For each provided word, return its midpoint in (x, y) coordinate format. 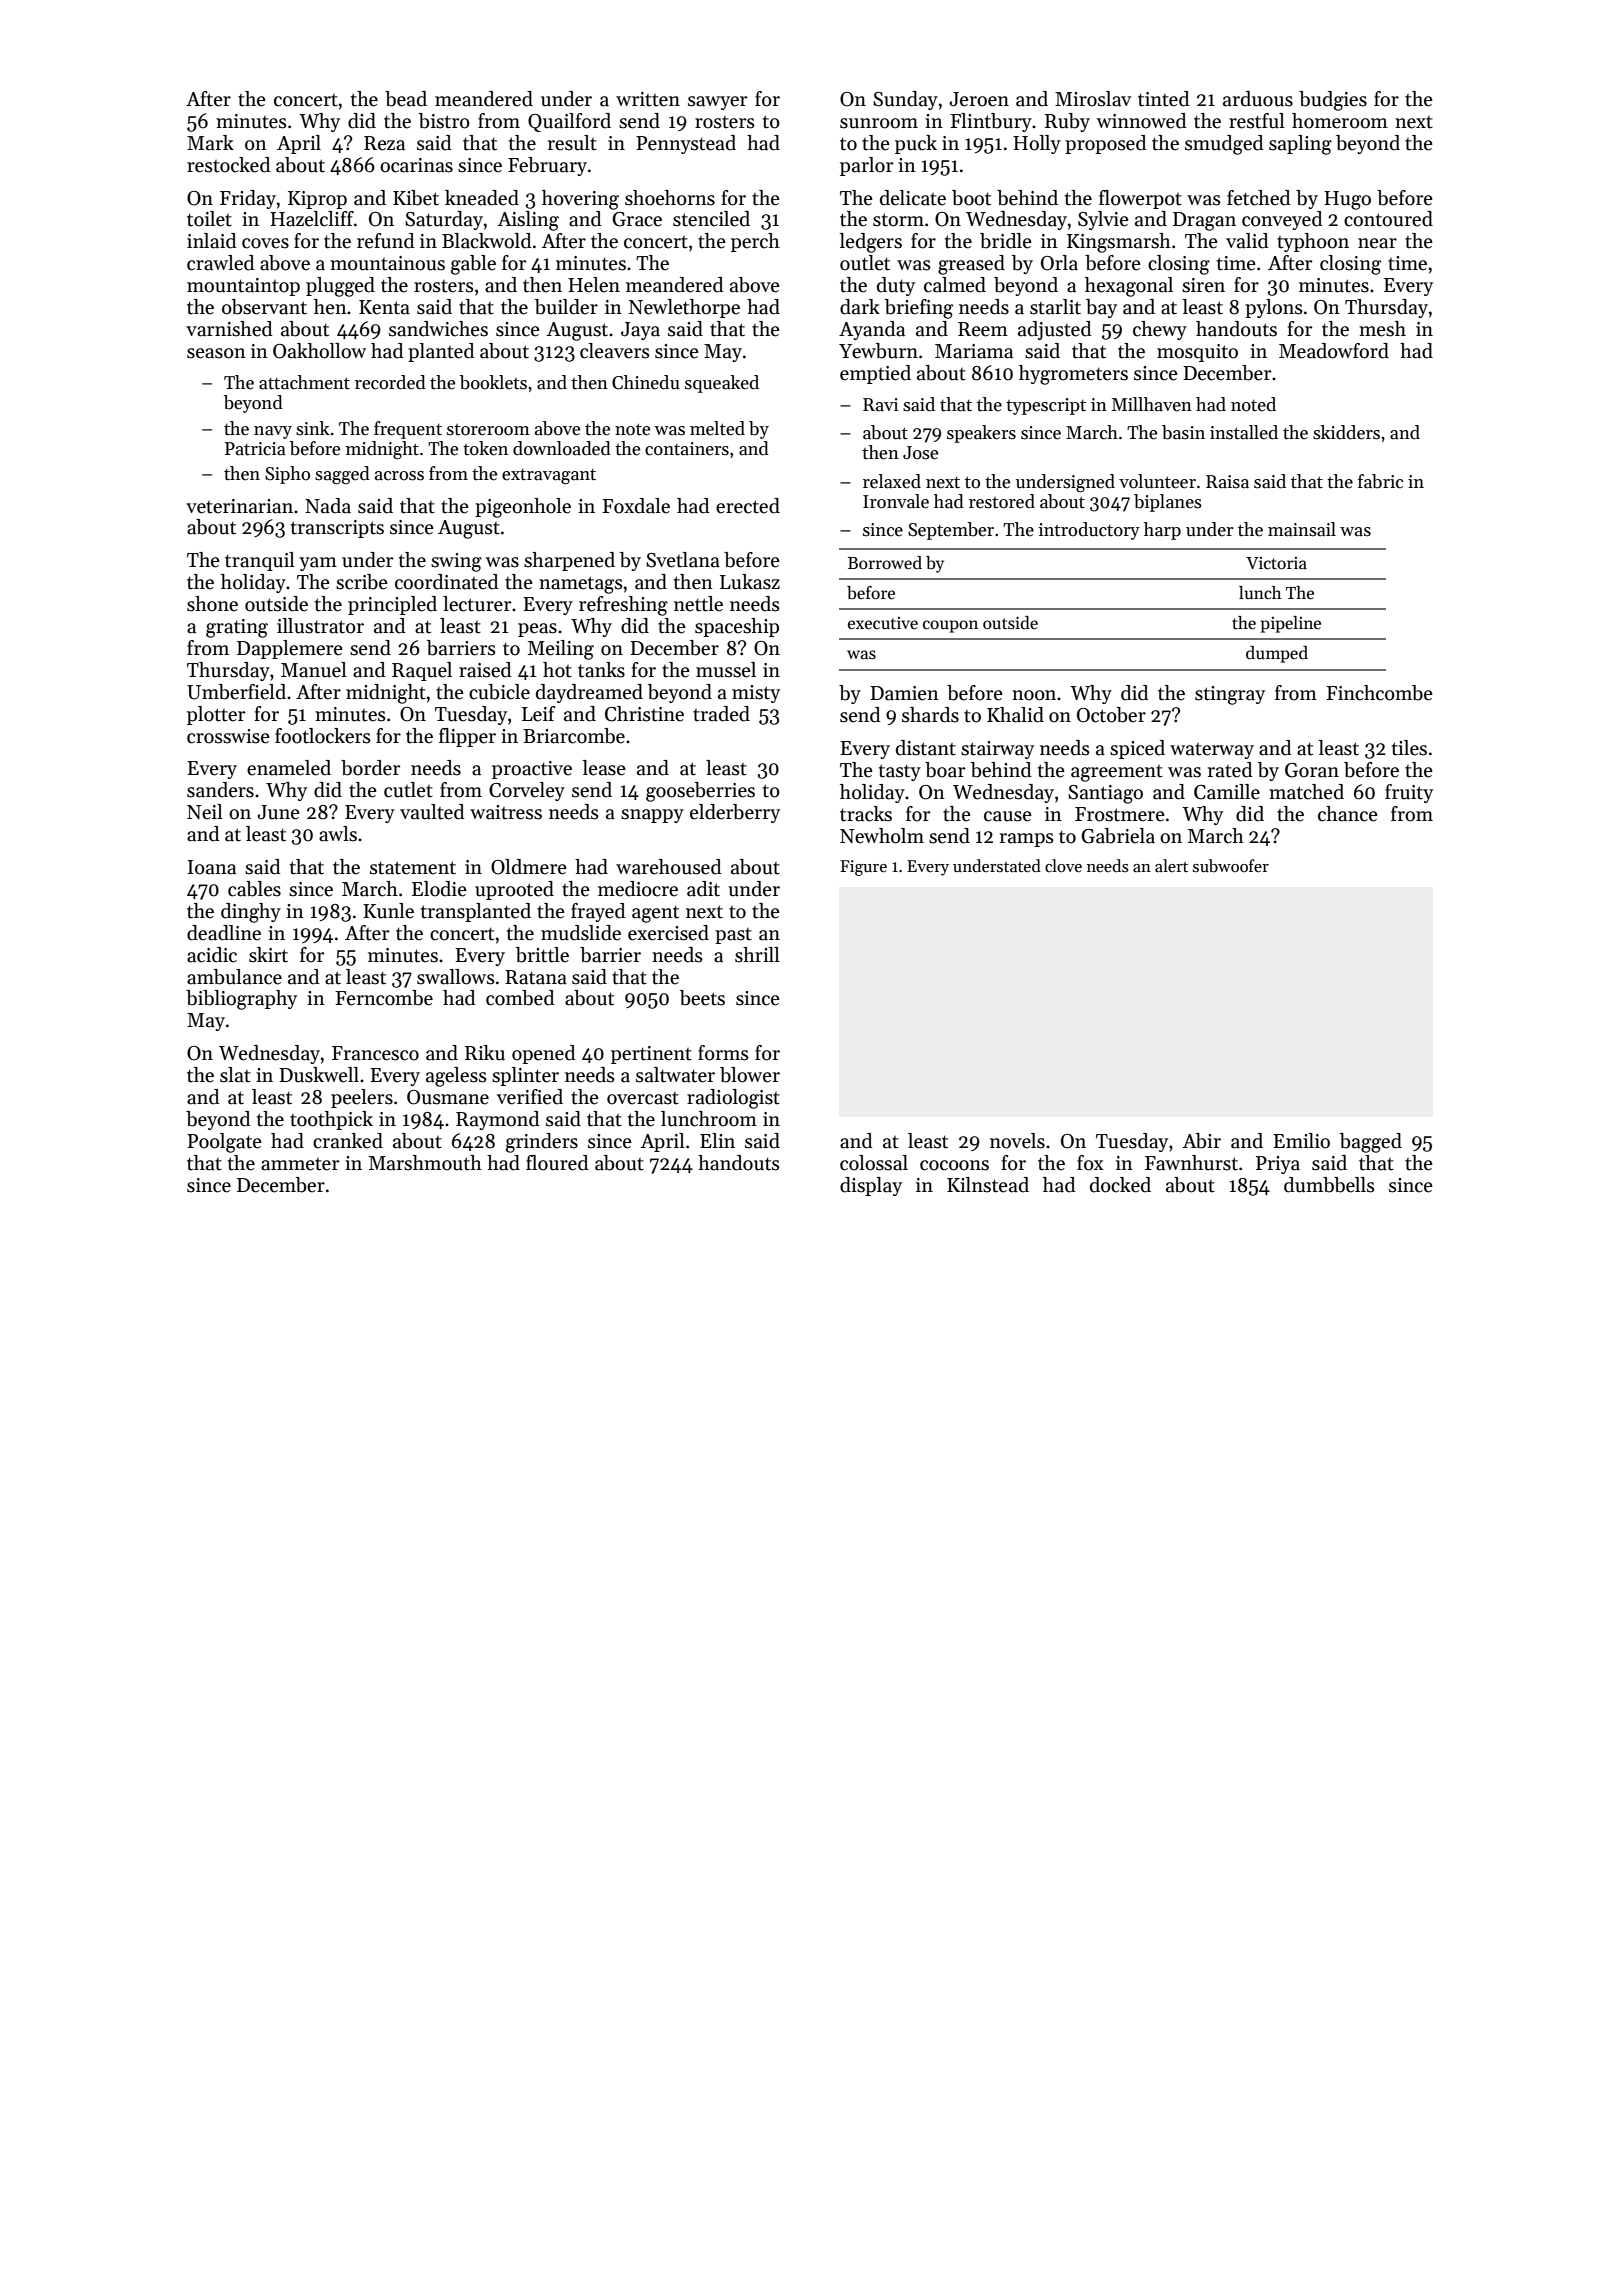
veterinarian (239, 506)
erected (748, 506)
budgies (1333, 101)
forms (723, 1053)
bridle (1006, 241)
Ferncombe (384, 998)
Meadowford (1334, 351)
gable (473, 265)
